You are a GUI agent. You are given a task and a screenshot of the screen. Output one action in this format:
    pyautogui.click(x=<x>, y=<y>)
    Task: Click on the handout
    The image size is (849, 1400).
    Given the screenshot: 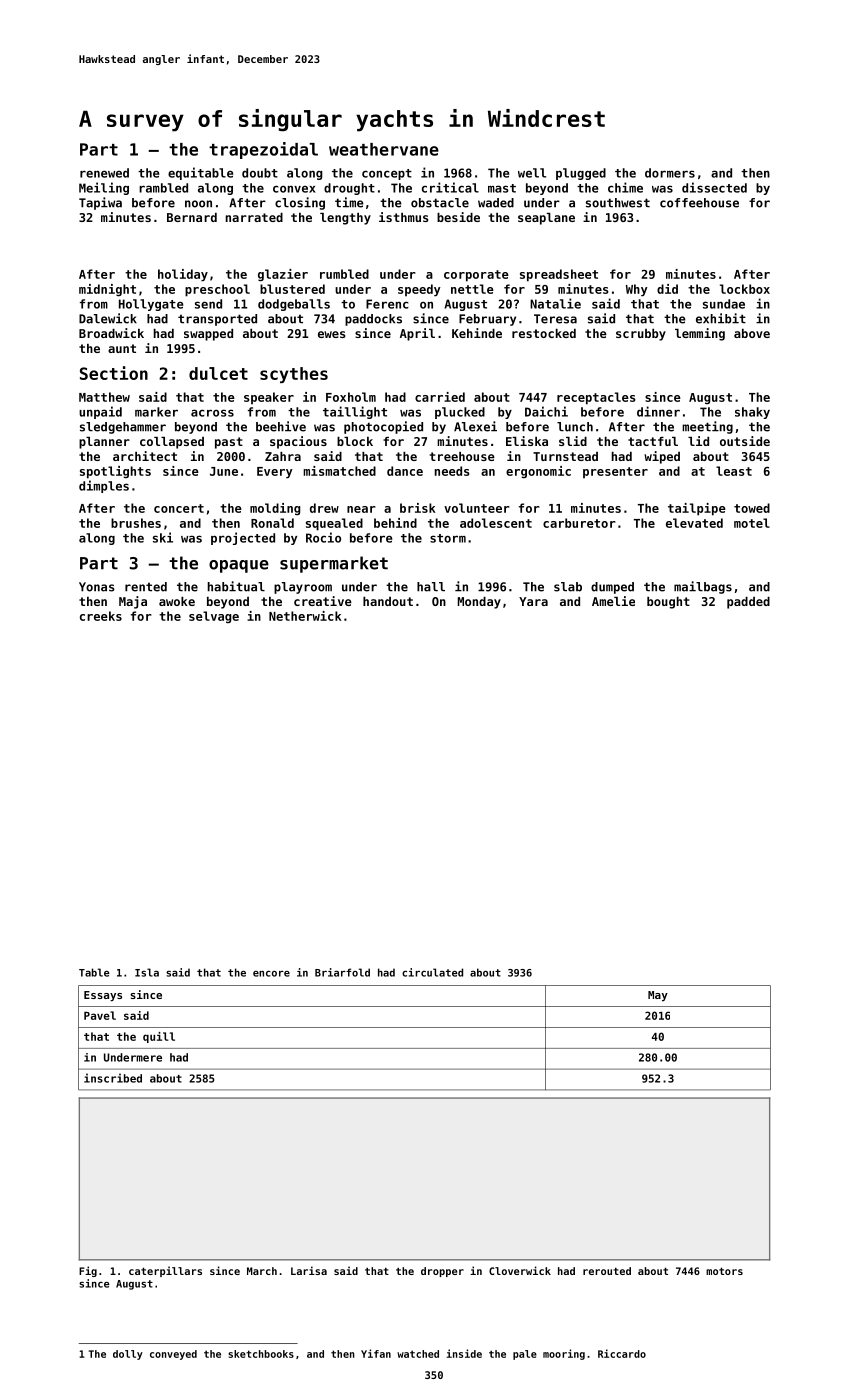 What is the action you would take?
    pyautogui.click(x=388, y=601)
